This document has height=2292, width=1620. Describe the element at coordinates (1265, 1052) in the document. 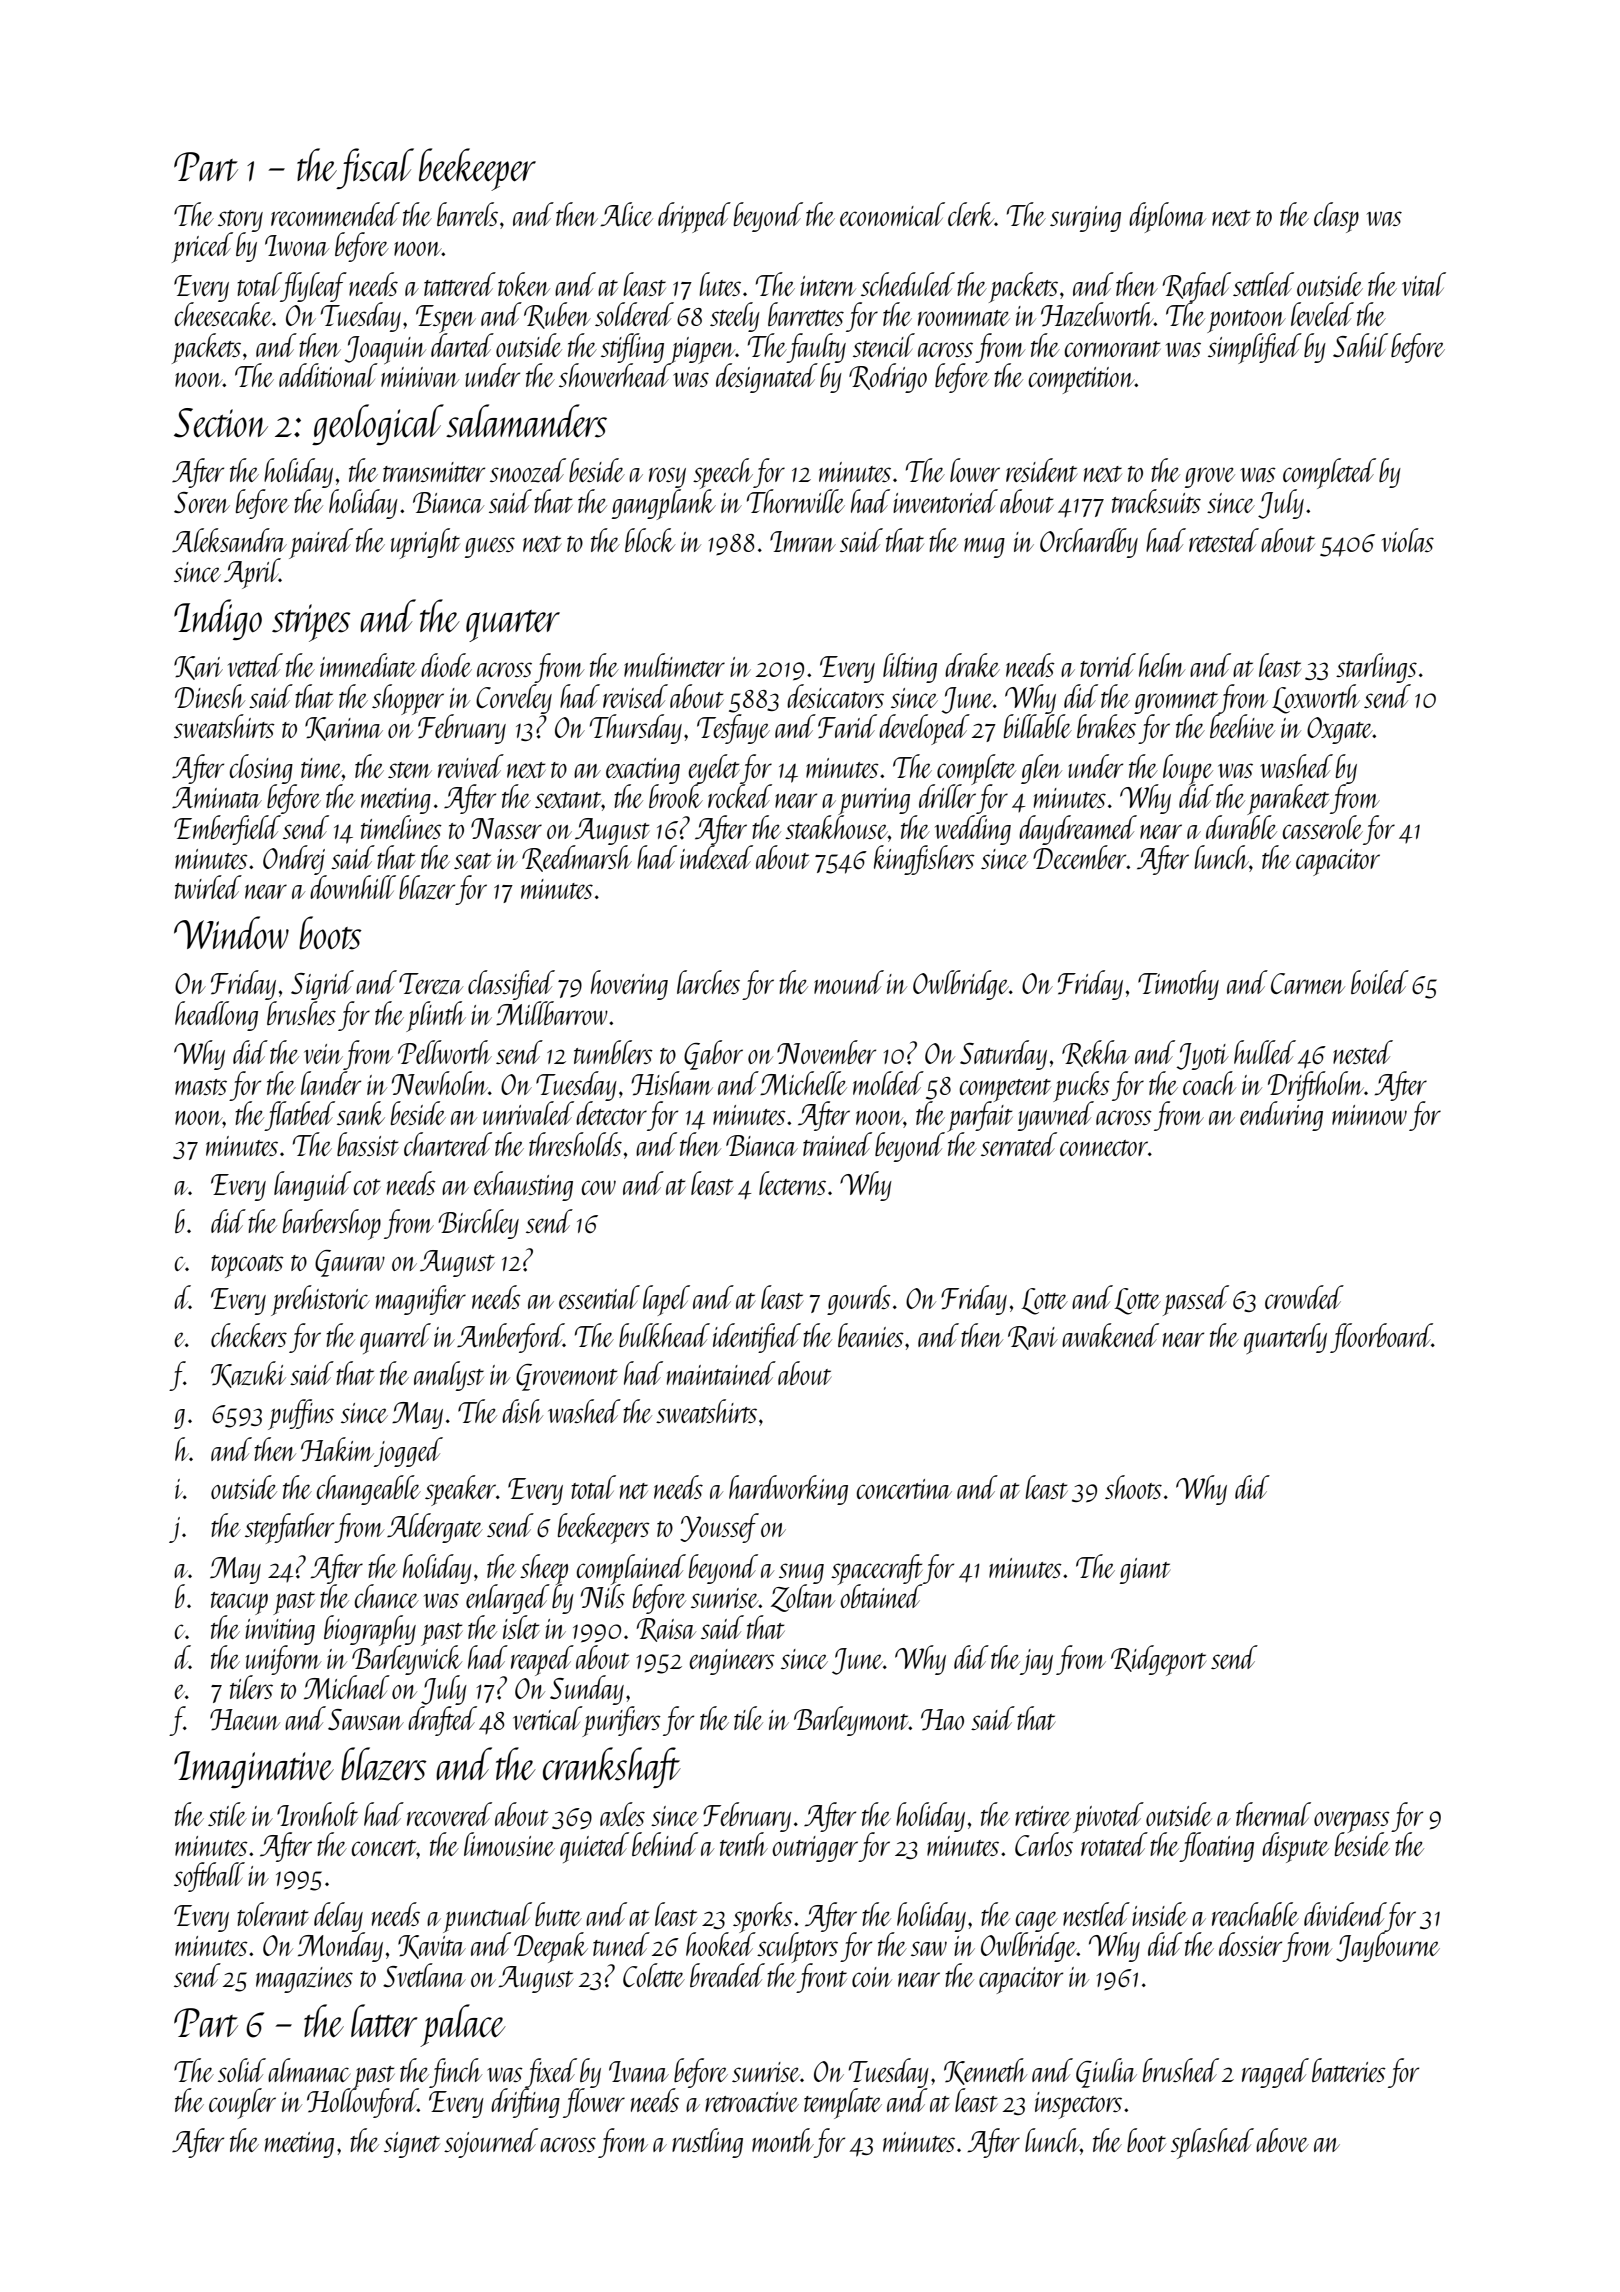

I see `hulled` at that location.
